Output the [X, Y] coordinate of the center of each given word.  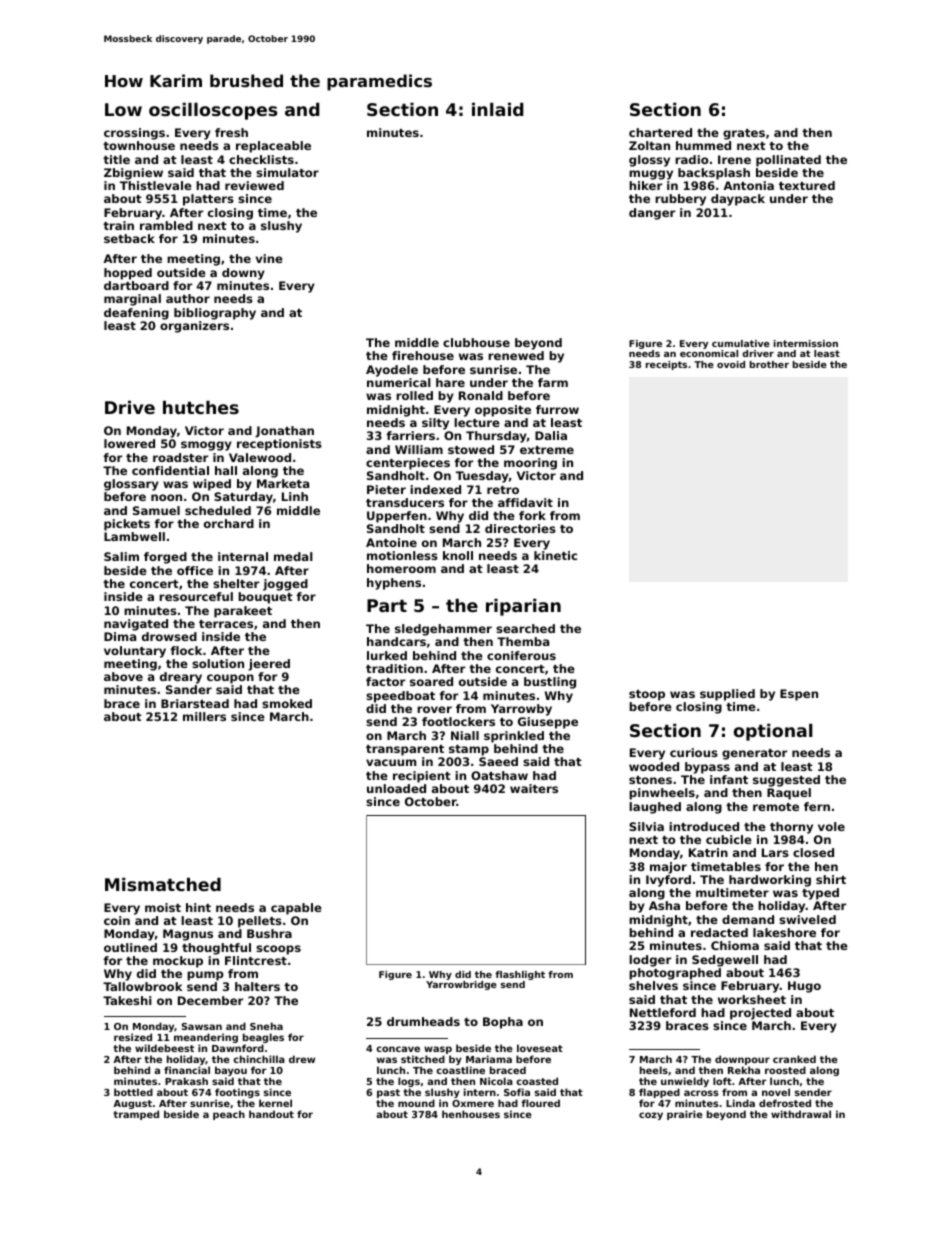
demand [748, 919]
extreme [547, 450]
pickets [127, 525]
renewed [516, 355]
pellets [260, 922]
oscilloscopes [213, 111]
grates [744, 134]
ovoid [731, 364]
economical [709, 353]
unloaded [396, 788]
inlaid [497, 109]
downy [243, 274]
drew [302, 1059]
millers [204, 716]
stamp [469, 750]
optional [773, 732]
